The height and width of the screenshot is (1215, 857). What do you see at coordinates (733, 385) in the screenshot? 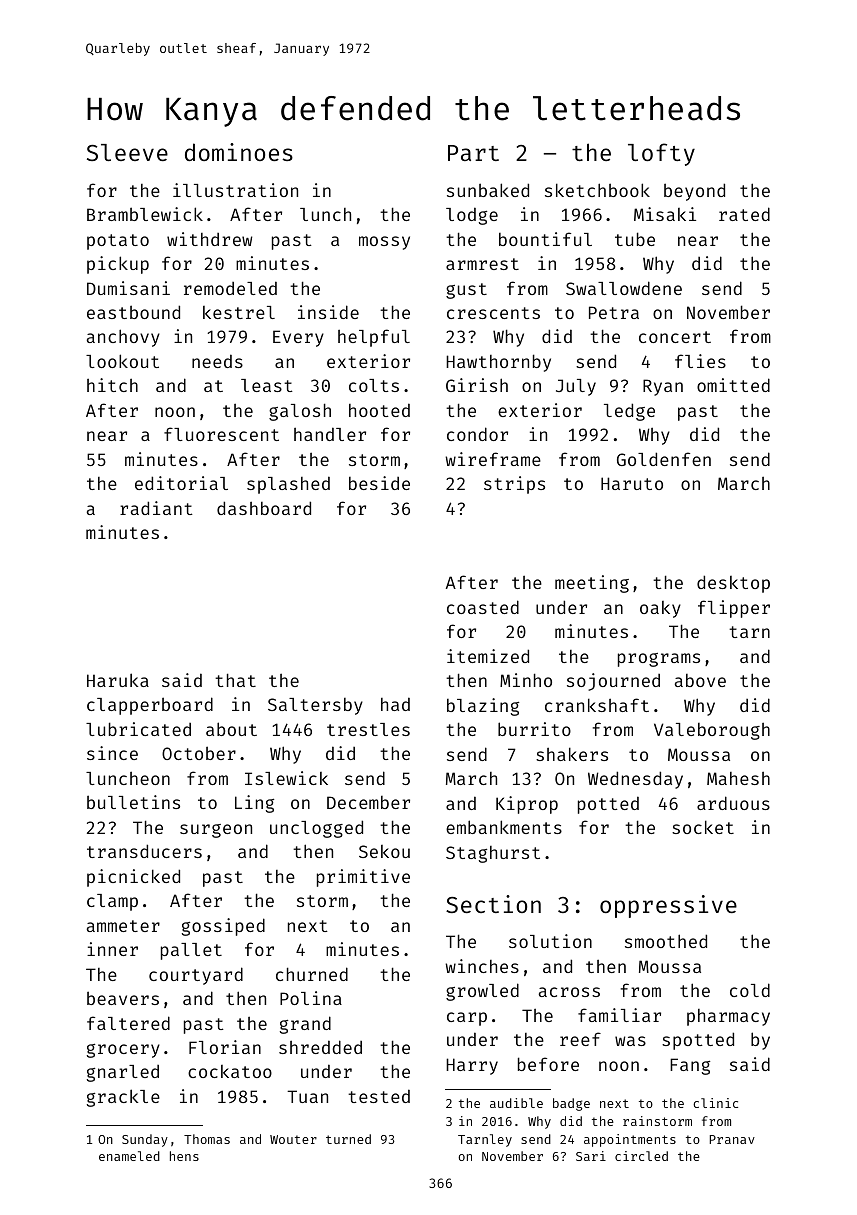
I see `omitted` at bounding box center [733, 385].
